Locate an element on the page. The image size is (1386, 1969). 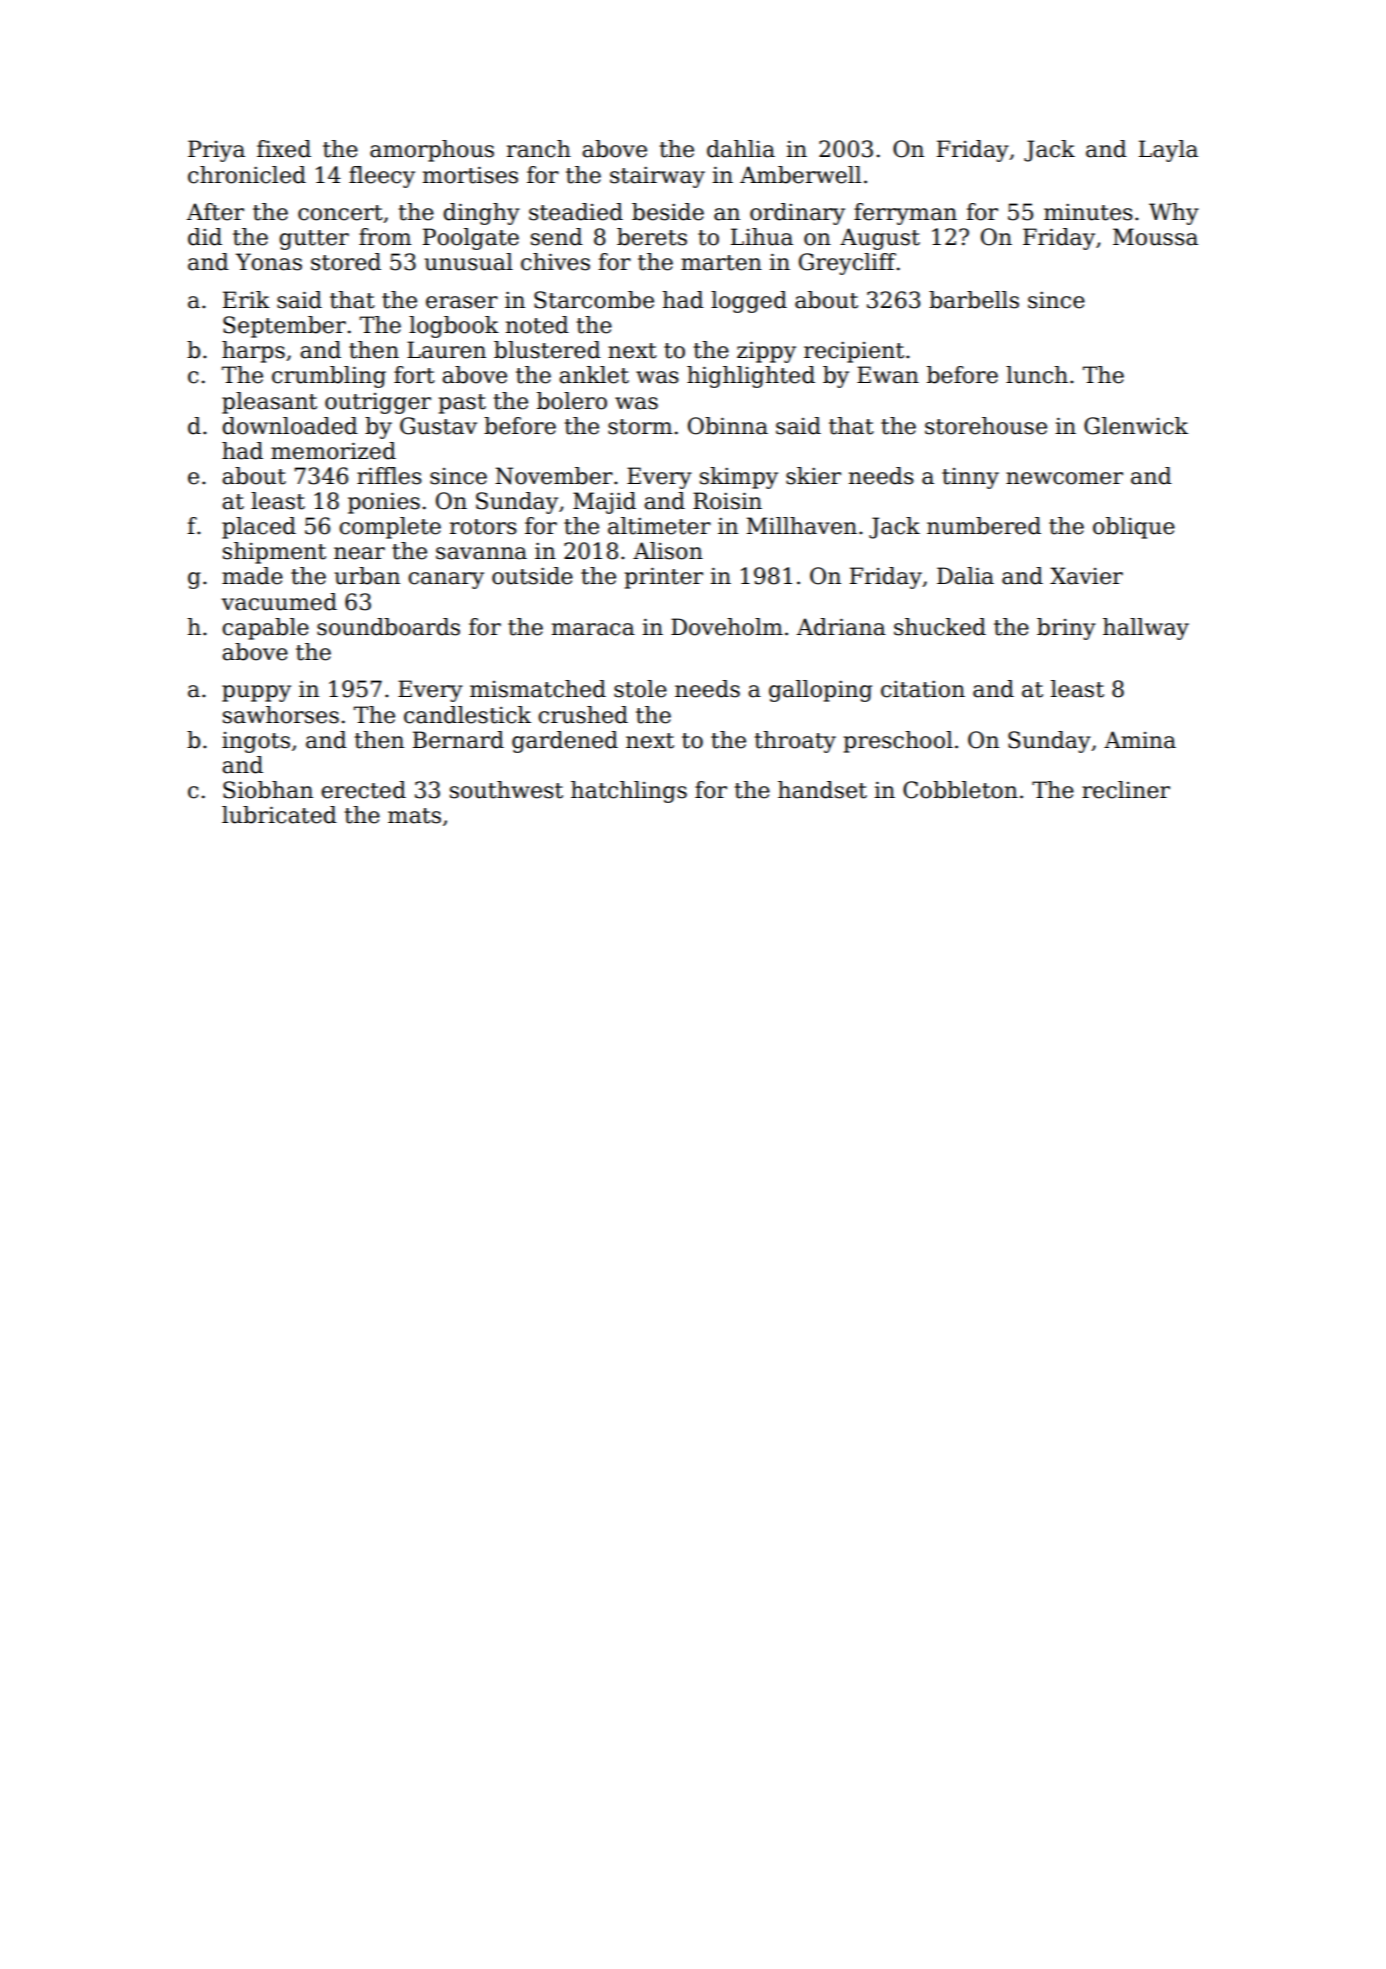
soundboards is located at coordinates (388, 627).
